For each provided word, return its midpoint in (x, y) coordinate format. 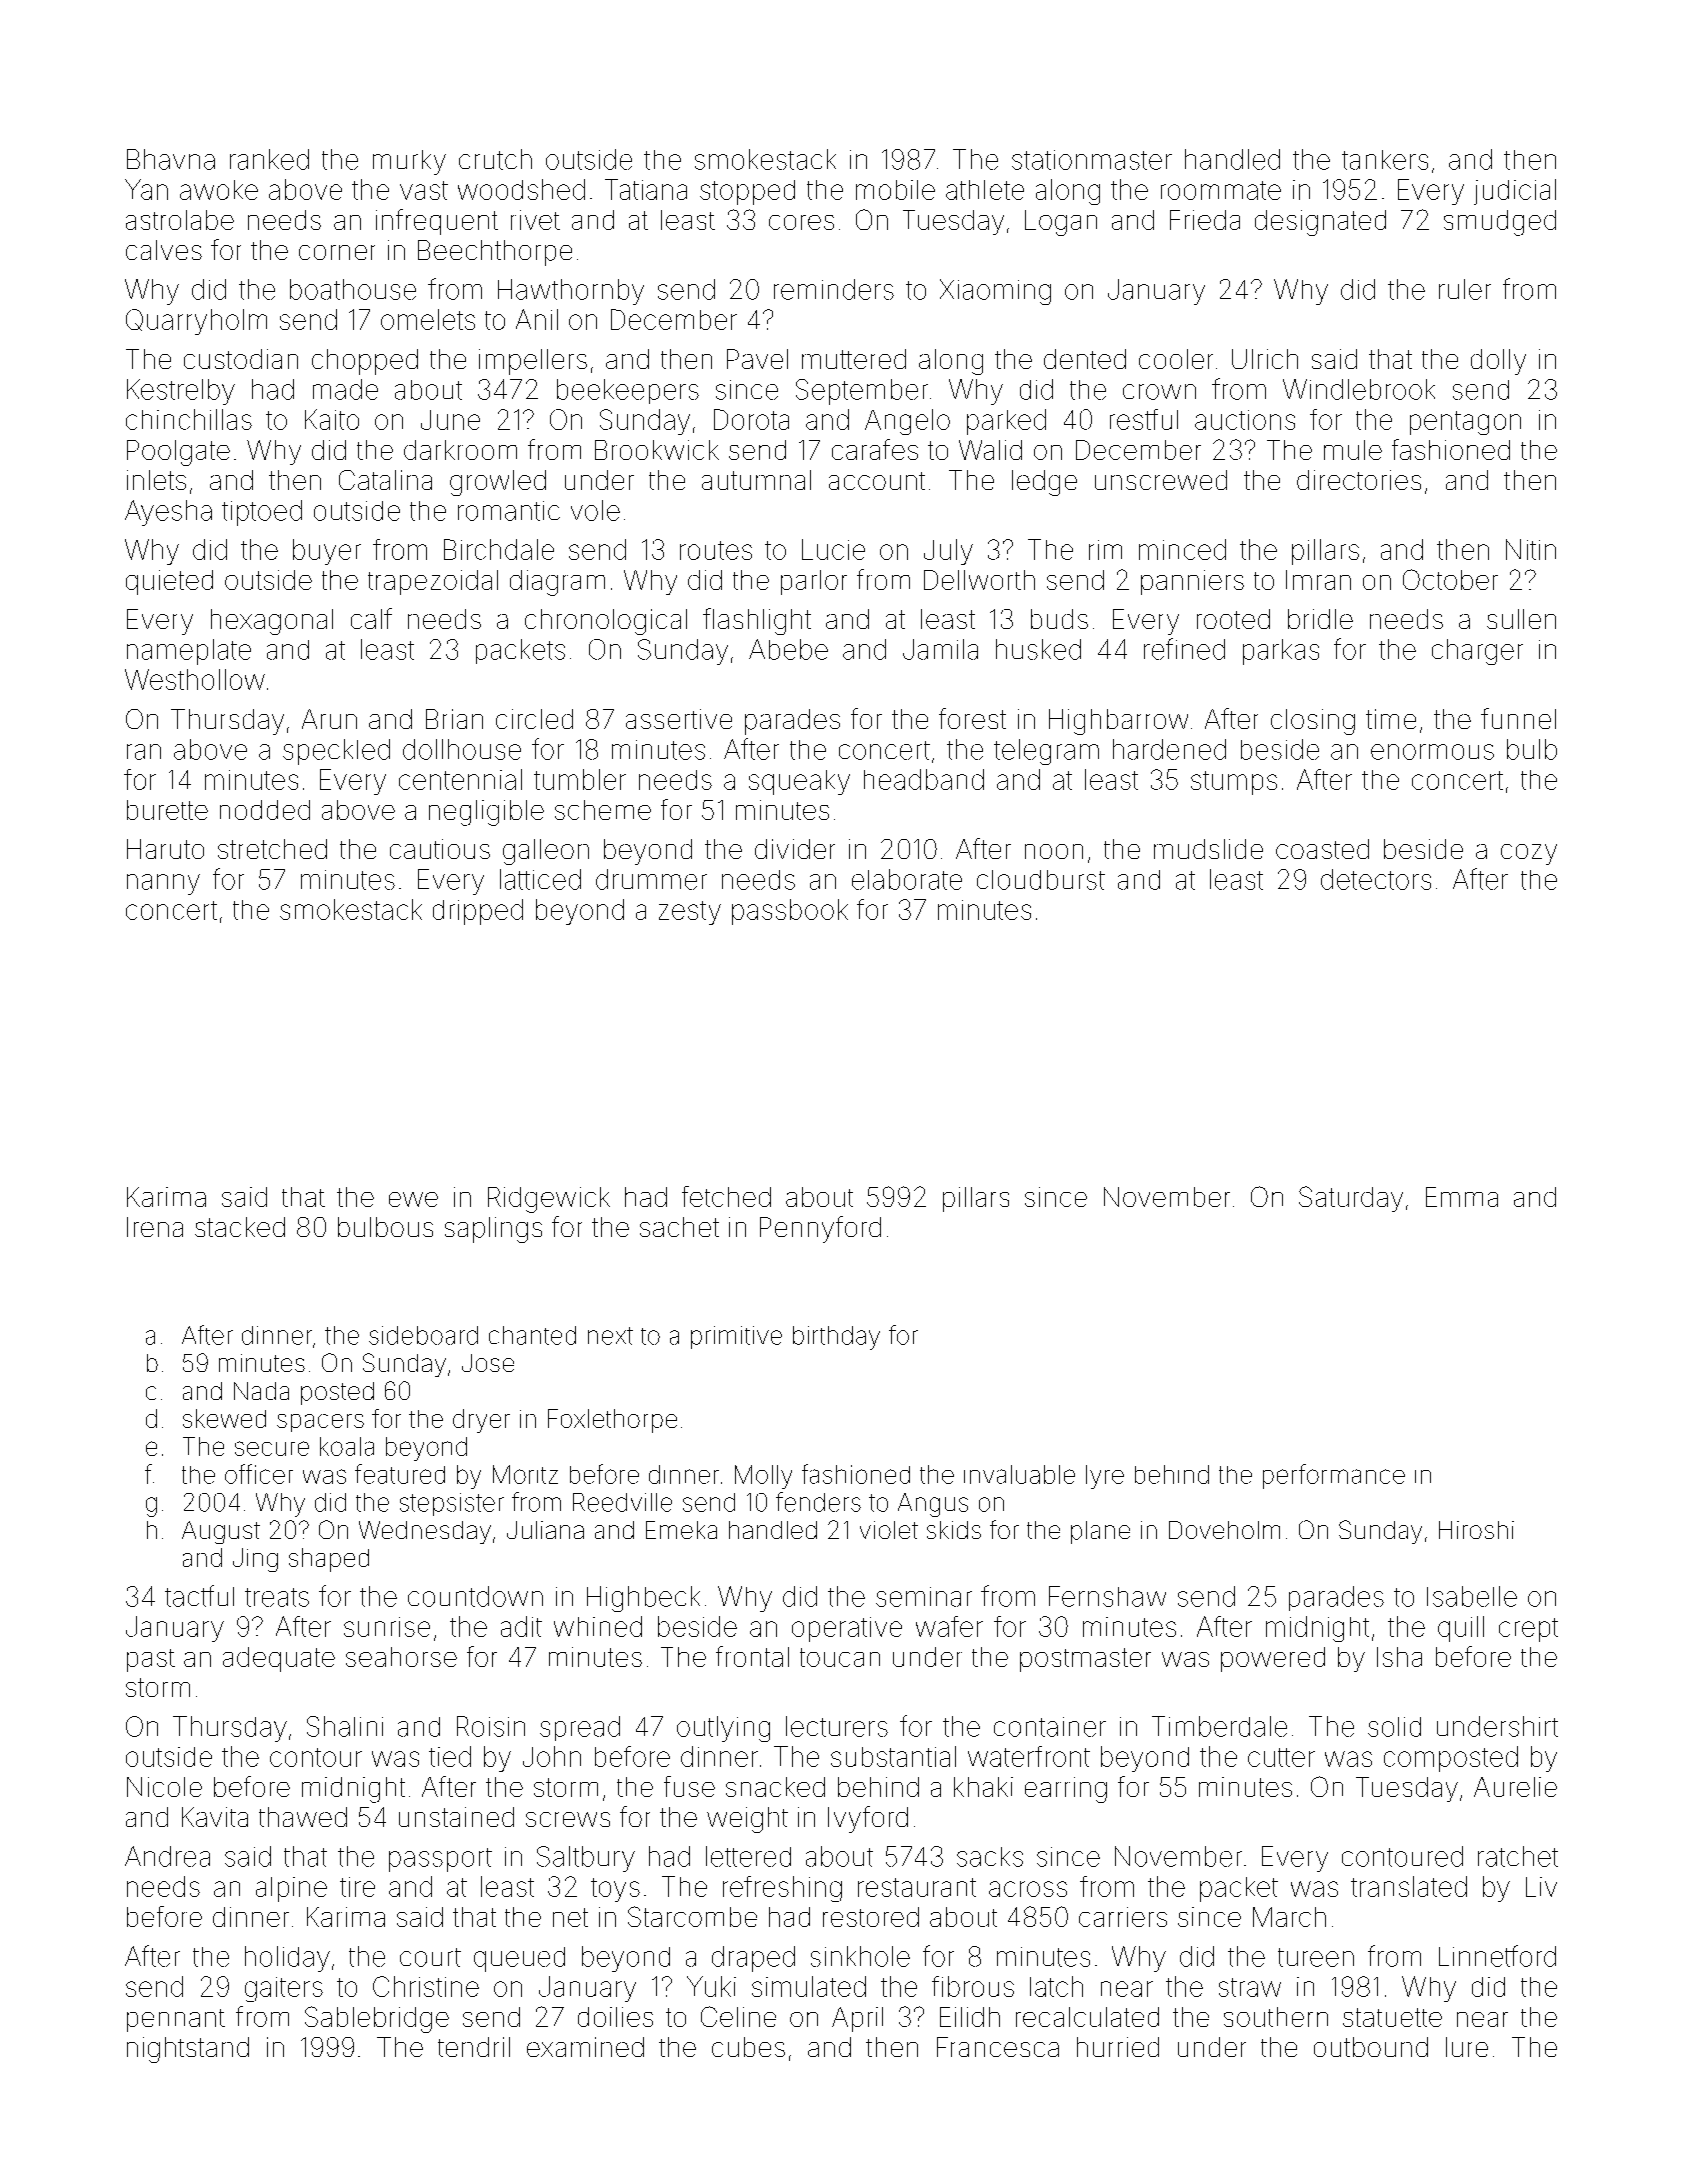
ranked (269, 159)
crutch (495, 159)
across (1028, 1889)
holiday (287, 1959)
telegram (1046, 752)
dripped (478, 912)
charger (1477, 652)
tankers (1385, 160)
